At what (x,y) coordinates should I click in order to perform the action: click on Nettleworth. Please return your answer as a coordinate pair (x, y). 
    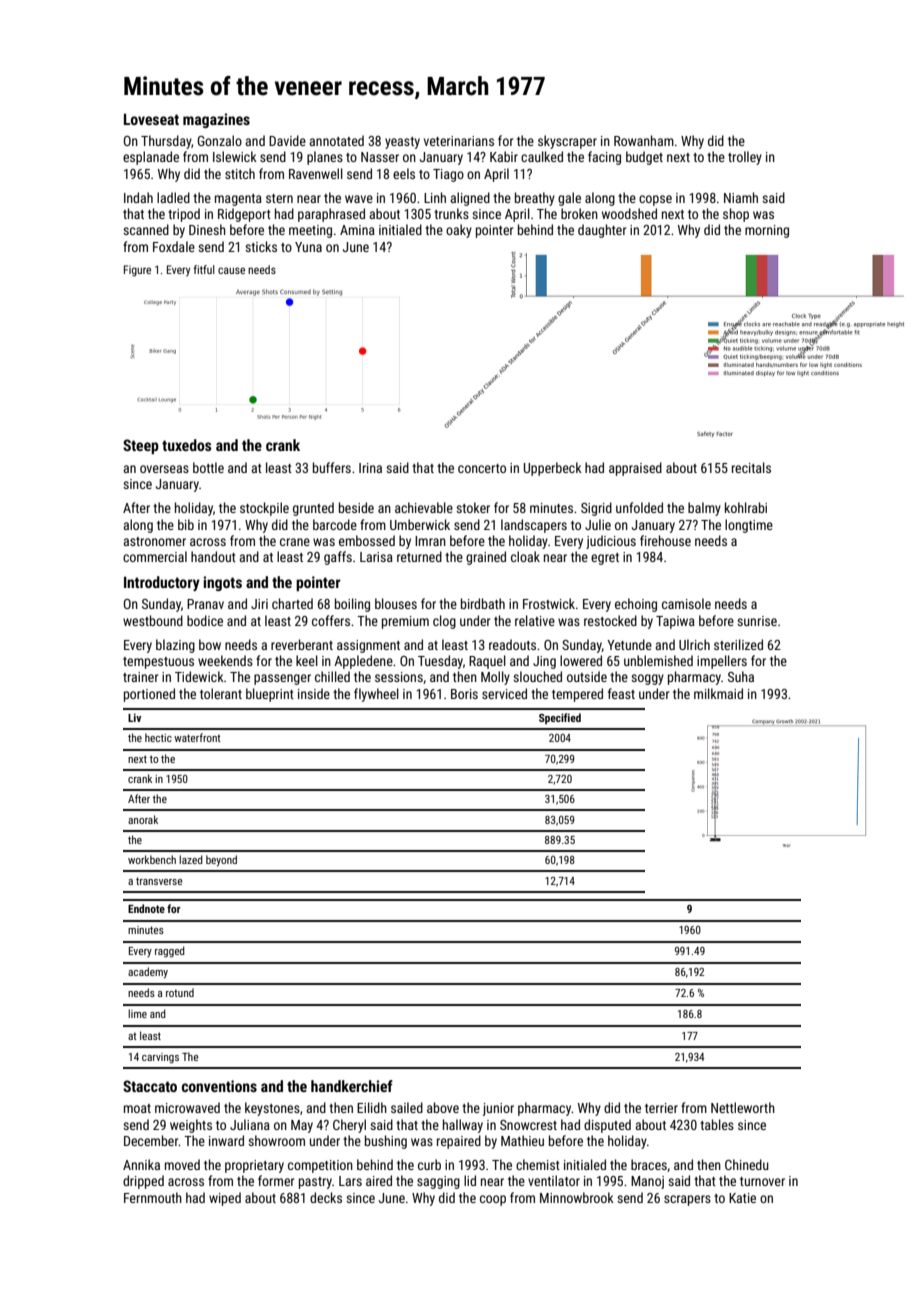
    Looking at the image, I should click on (743, 1107).
